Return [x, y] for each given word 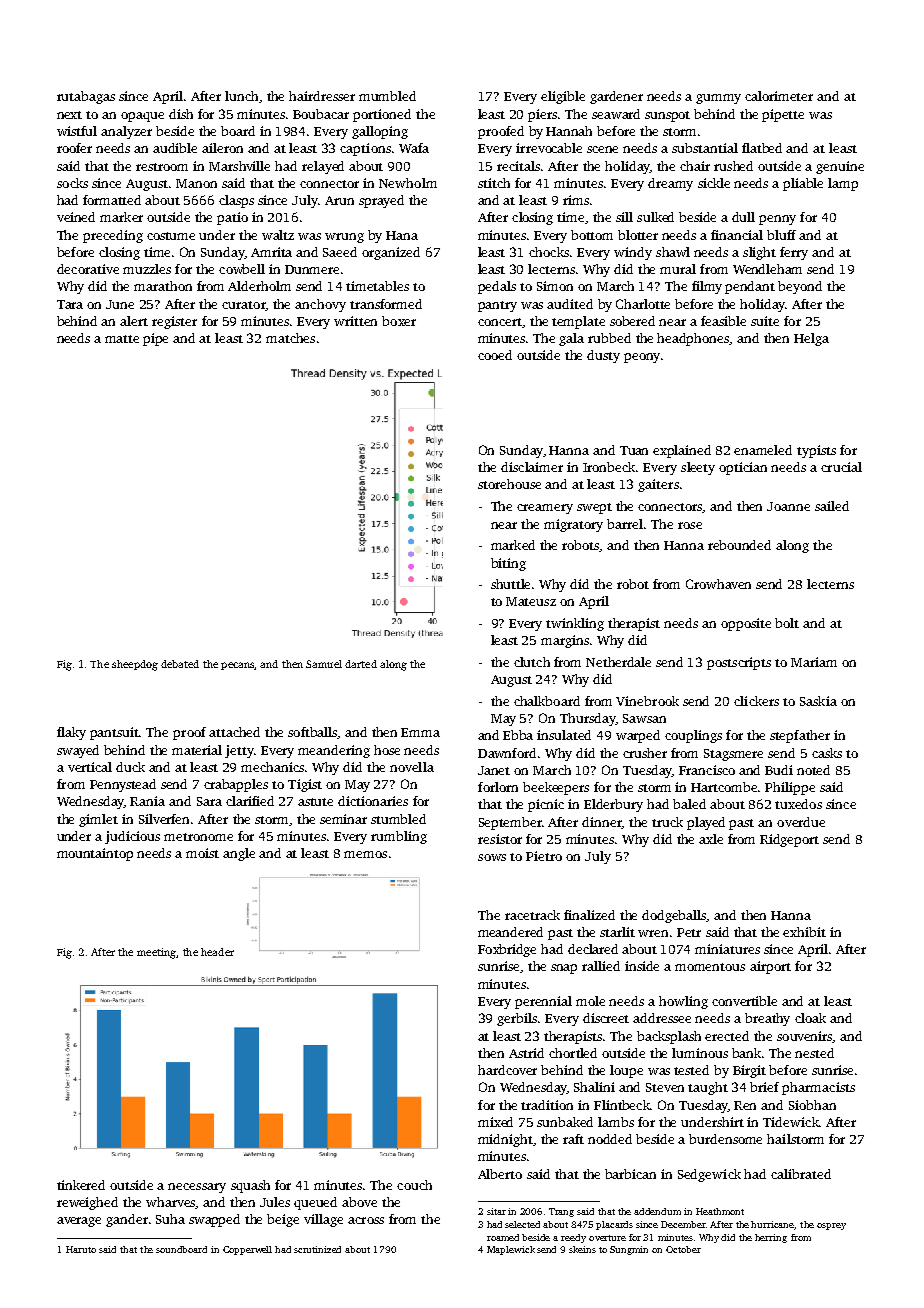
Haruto [81, 1249]
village [323, 1220]
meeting [156, 953]
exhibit [804, 932]
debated [180, 664]
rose [690, 525]
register [174, 322]
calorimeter [779, 96]
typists [816, 451]
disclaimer [532, 467]
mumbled [387, 96]
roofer [74, 148]
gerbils [517, 1019]
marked [513, 545]
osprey [831, 1226]
